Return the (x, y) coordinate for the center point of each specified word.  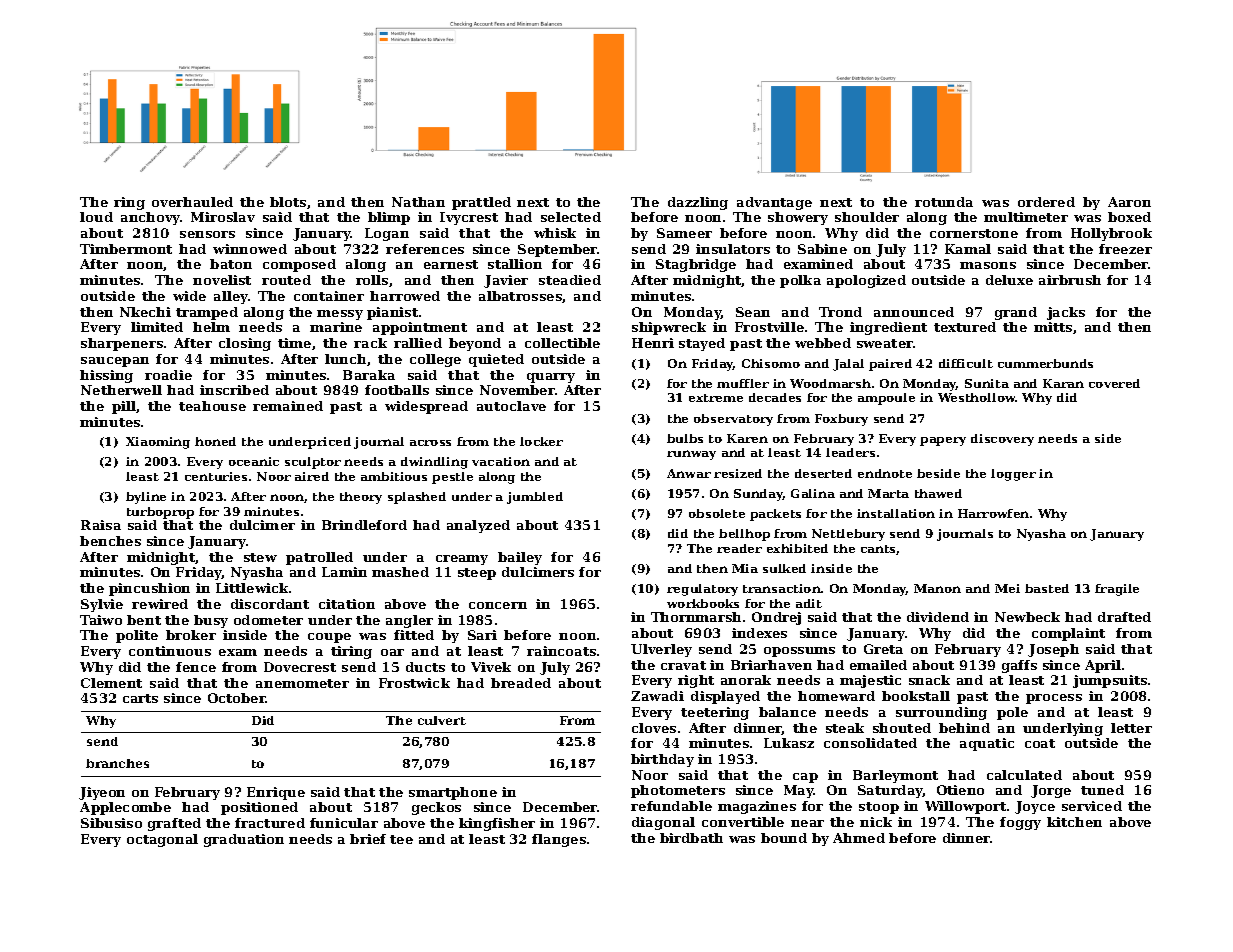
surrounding (941, 713)
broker (191, 635)
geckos (436, 808)
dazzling (698, 203)
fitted (414, 635)
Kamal (968, 249)
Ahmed (859, 838)
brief (368, 839)
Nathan (418, 202)
